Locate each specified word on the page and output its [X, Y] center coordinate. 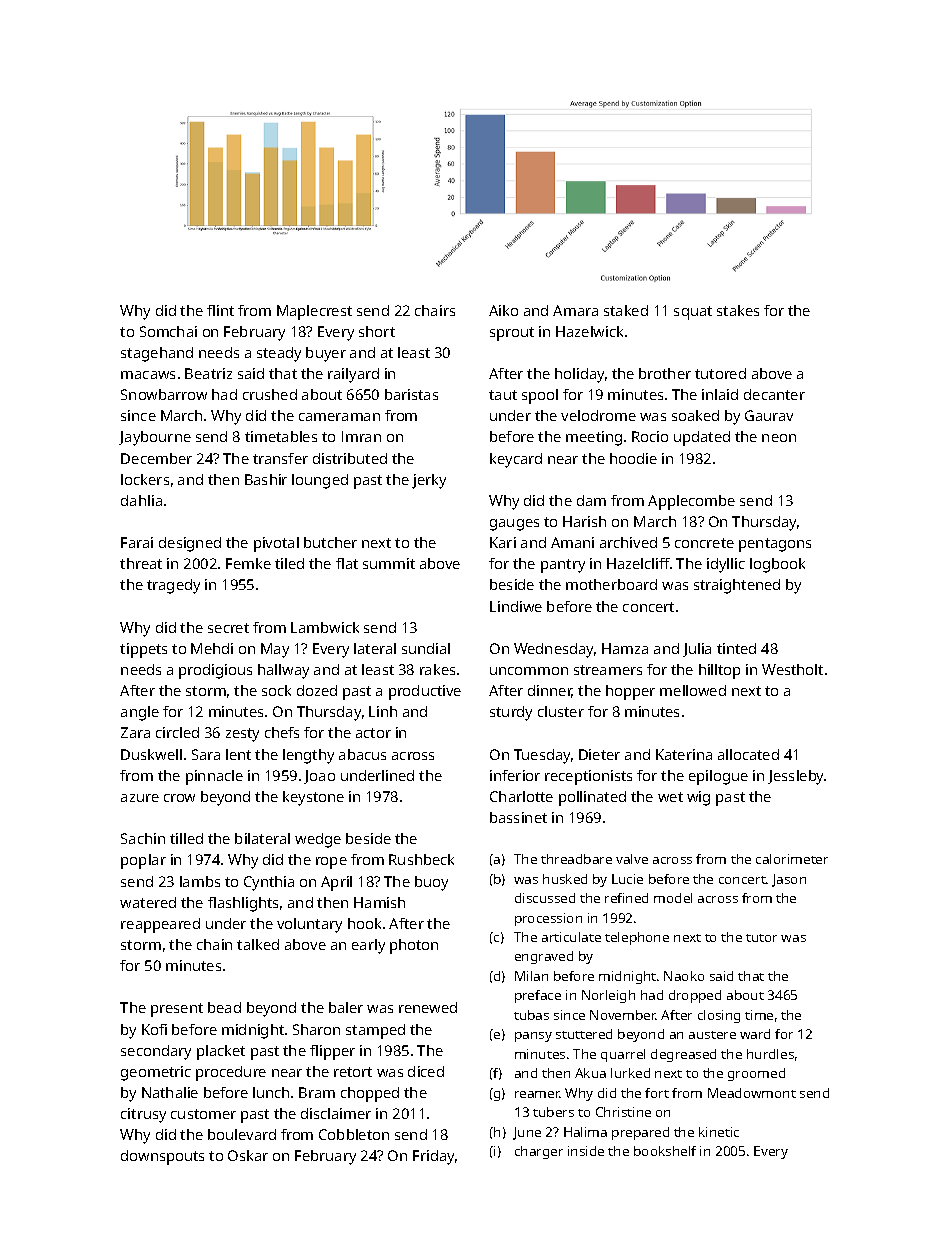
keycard [516, 460]
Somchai [168, 331]
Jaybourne [155, 438]
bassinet [518, 817]
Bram [317, 1092]
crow [179, 798]
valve [632, 859]
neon [779, 438]
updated [702, 438]
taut [503, 395]
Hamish [379, 902]
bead [224, 1007]
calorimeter [792, 859]
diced [426, 1071]
